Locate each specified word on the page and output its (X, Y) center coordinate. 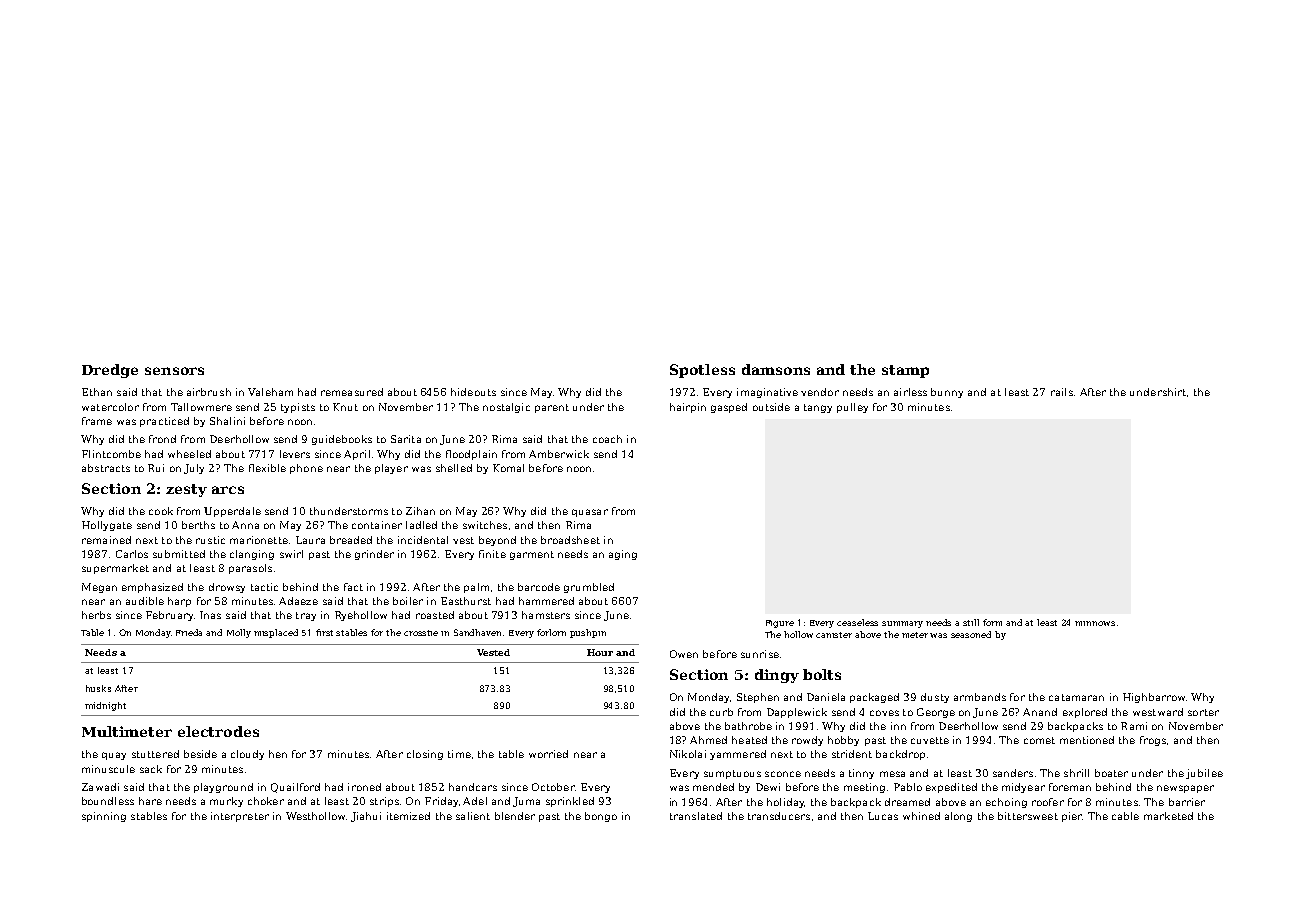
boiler (408, 601)
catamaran (1076, 697)
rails (1062, 392)
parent (552, 408)
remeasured (352, 392)
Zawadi (100, 787)
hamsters (546, 615)
